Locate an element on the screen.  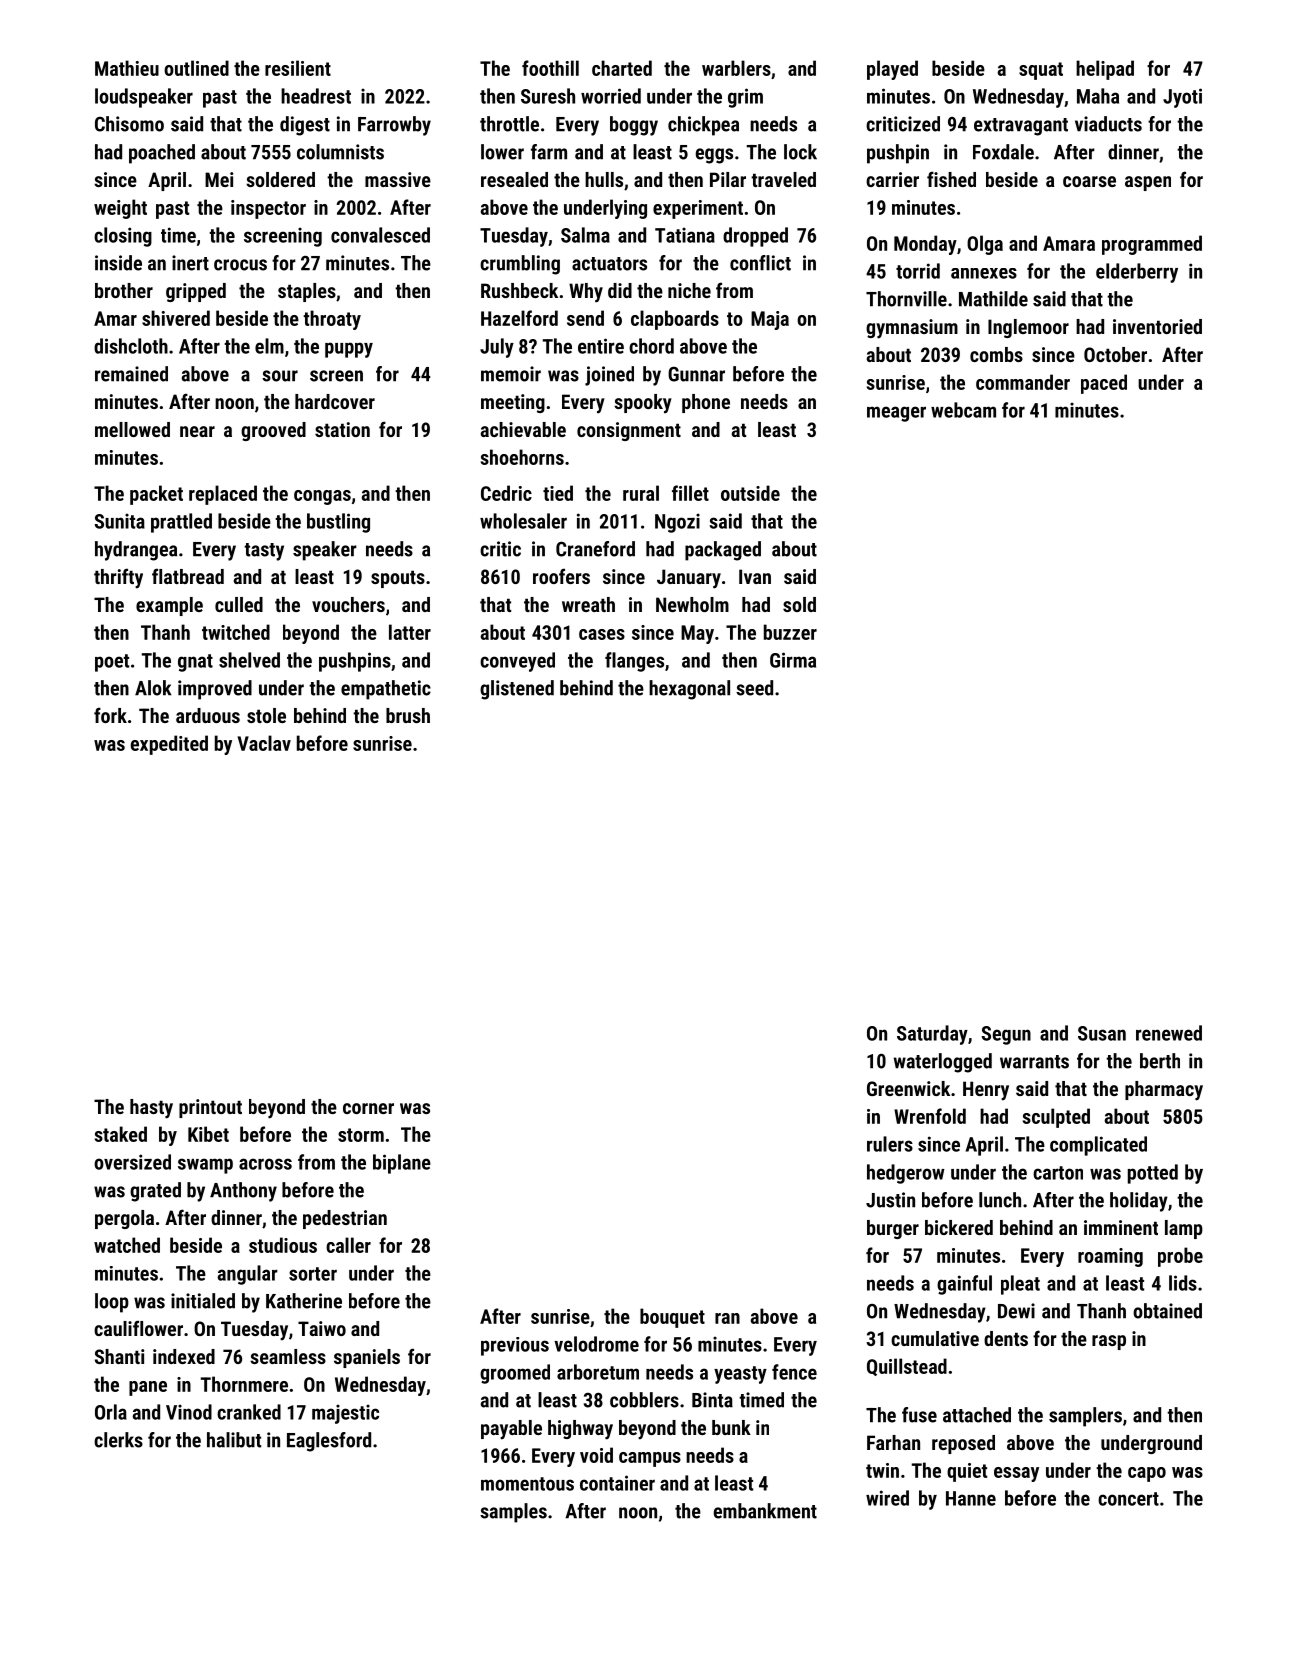
pedestrian is located at coordinates (345, 1219).
